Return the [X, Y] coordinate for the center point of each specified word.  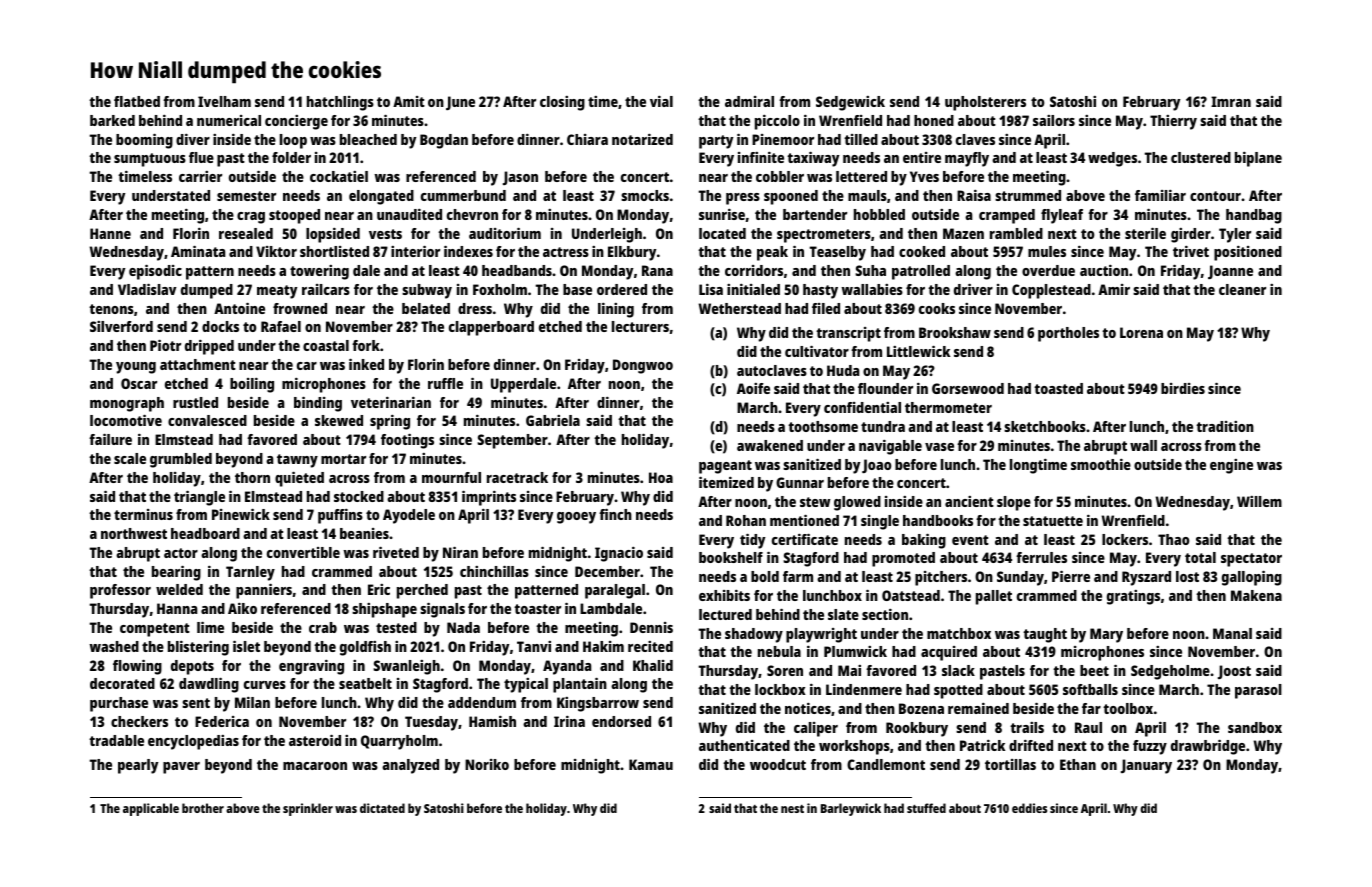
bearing [176, 573]
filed [826, 308]
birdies [1183, 388]
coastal [326, 345]
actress [566, 252]
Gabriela [553, 420]
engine [1231, 466]
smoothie [1101, 464]
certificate [805, 539]
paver [181, 768]
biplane [1258, 159]
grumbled [181, 460]
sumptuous [150, 160]
